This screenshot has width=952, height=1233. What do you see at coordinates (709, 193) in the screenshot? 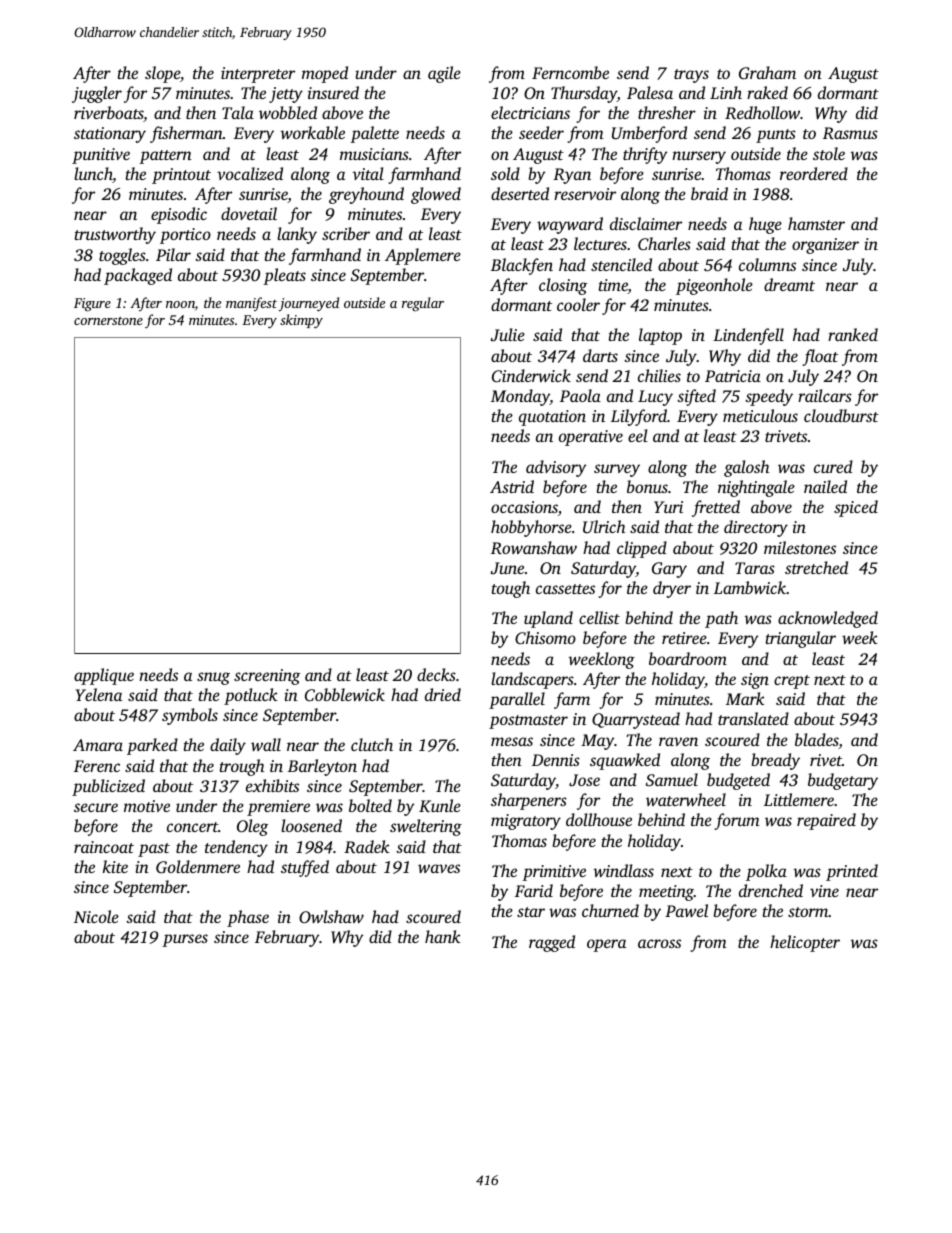
I see `braid` at bounding box center [709, 193].
